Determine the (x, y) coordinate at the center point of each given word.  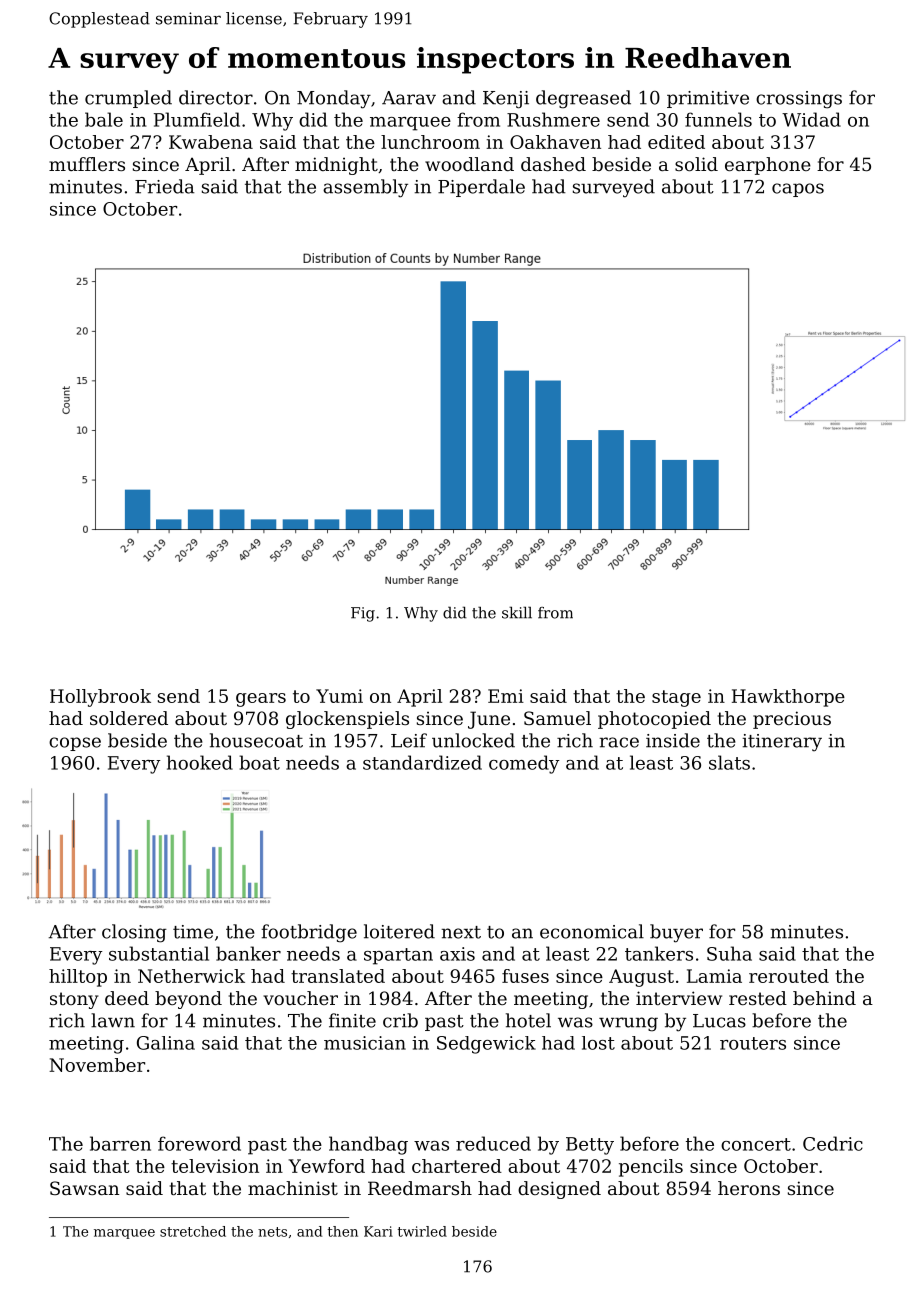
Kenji (506, 100)
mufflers (87, 164)
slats (729, 762)
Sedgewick (486, 1045)
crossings (799, 100)
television (215, 1166)
